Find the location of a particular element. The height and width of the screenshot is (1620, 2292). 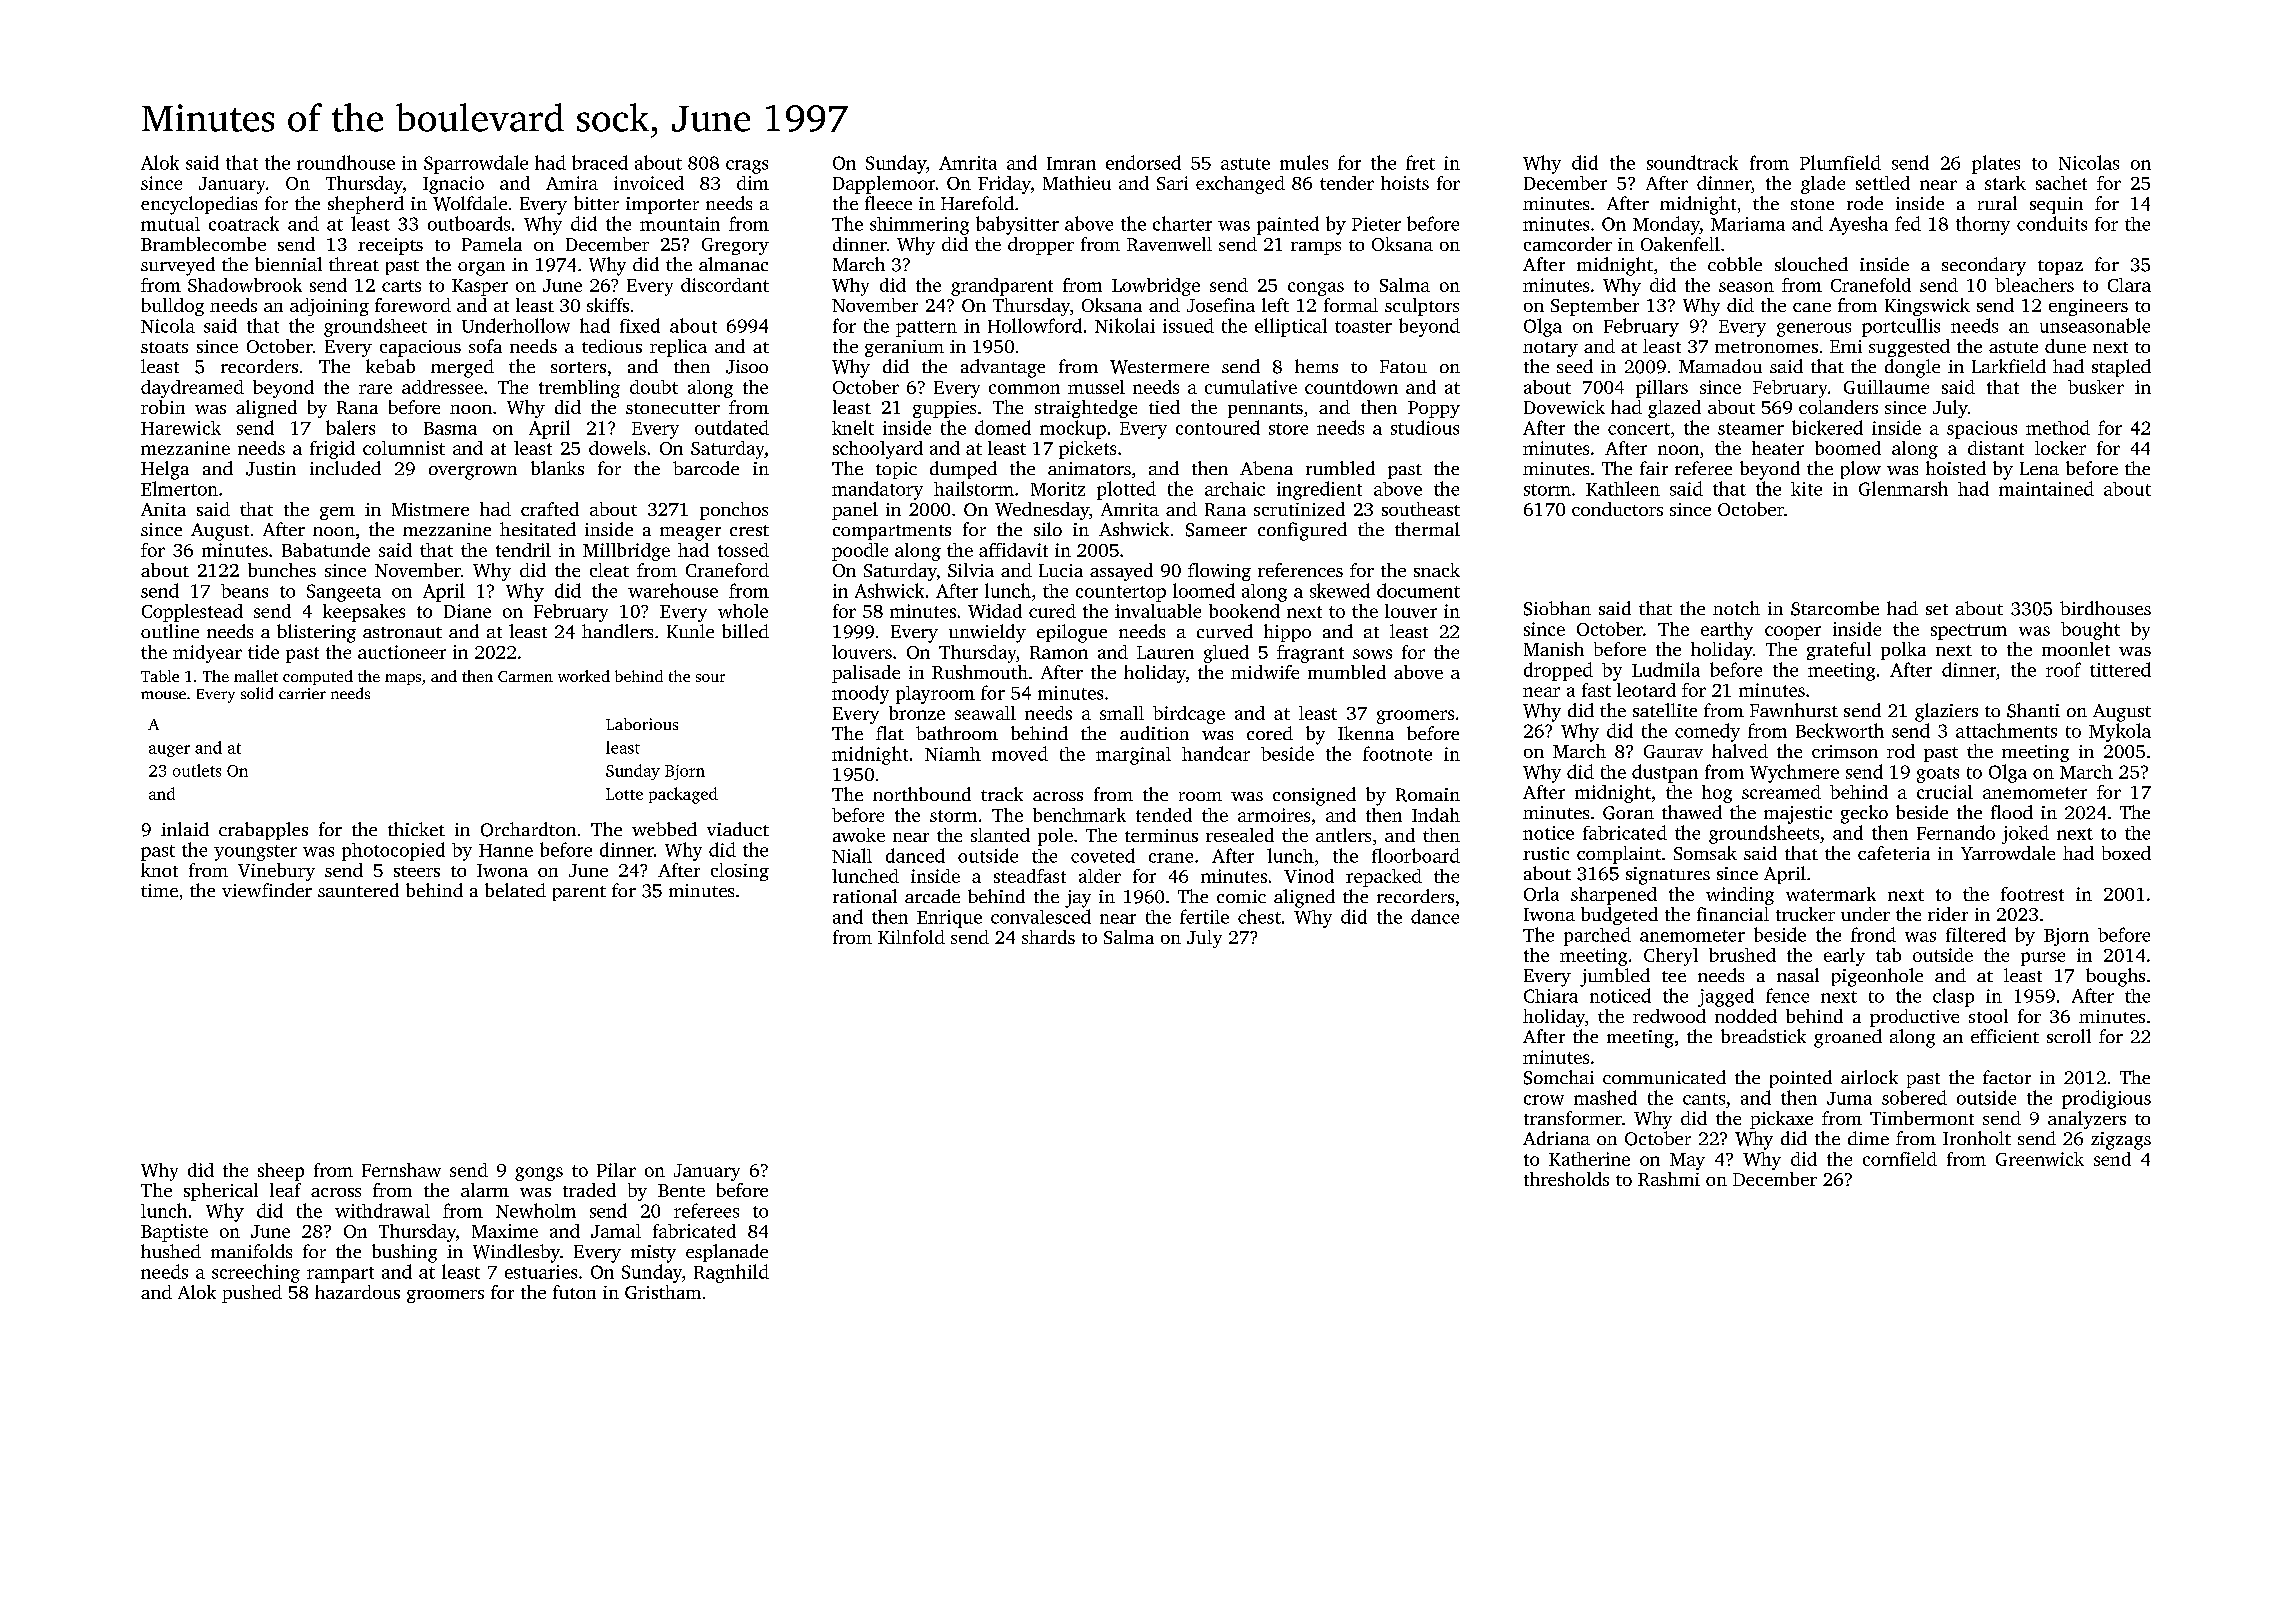

Gristham is located at coordinates (663, 1292).
